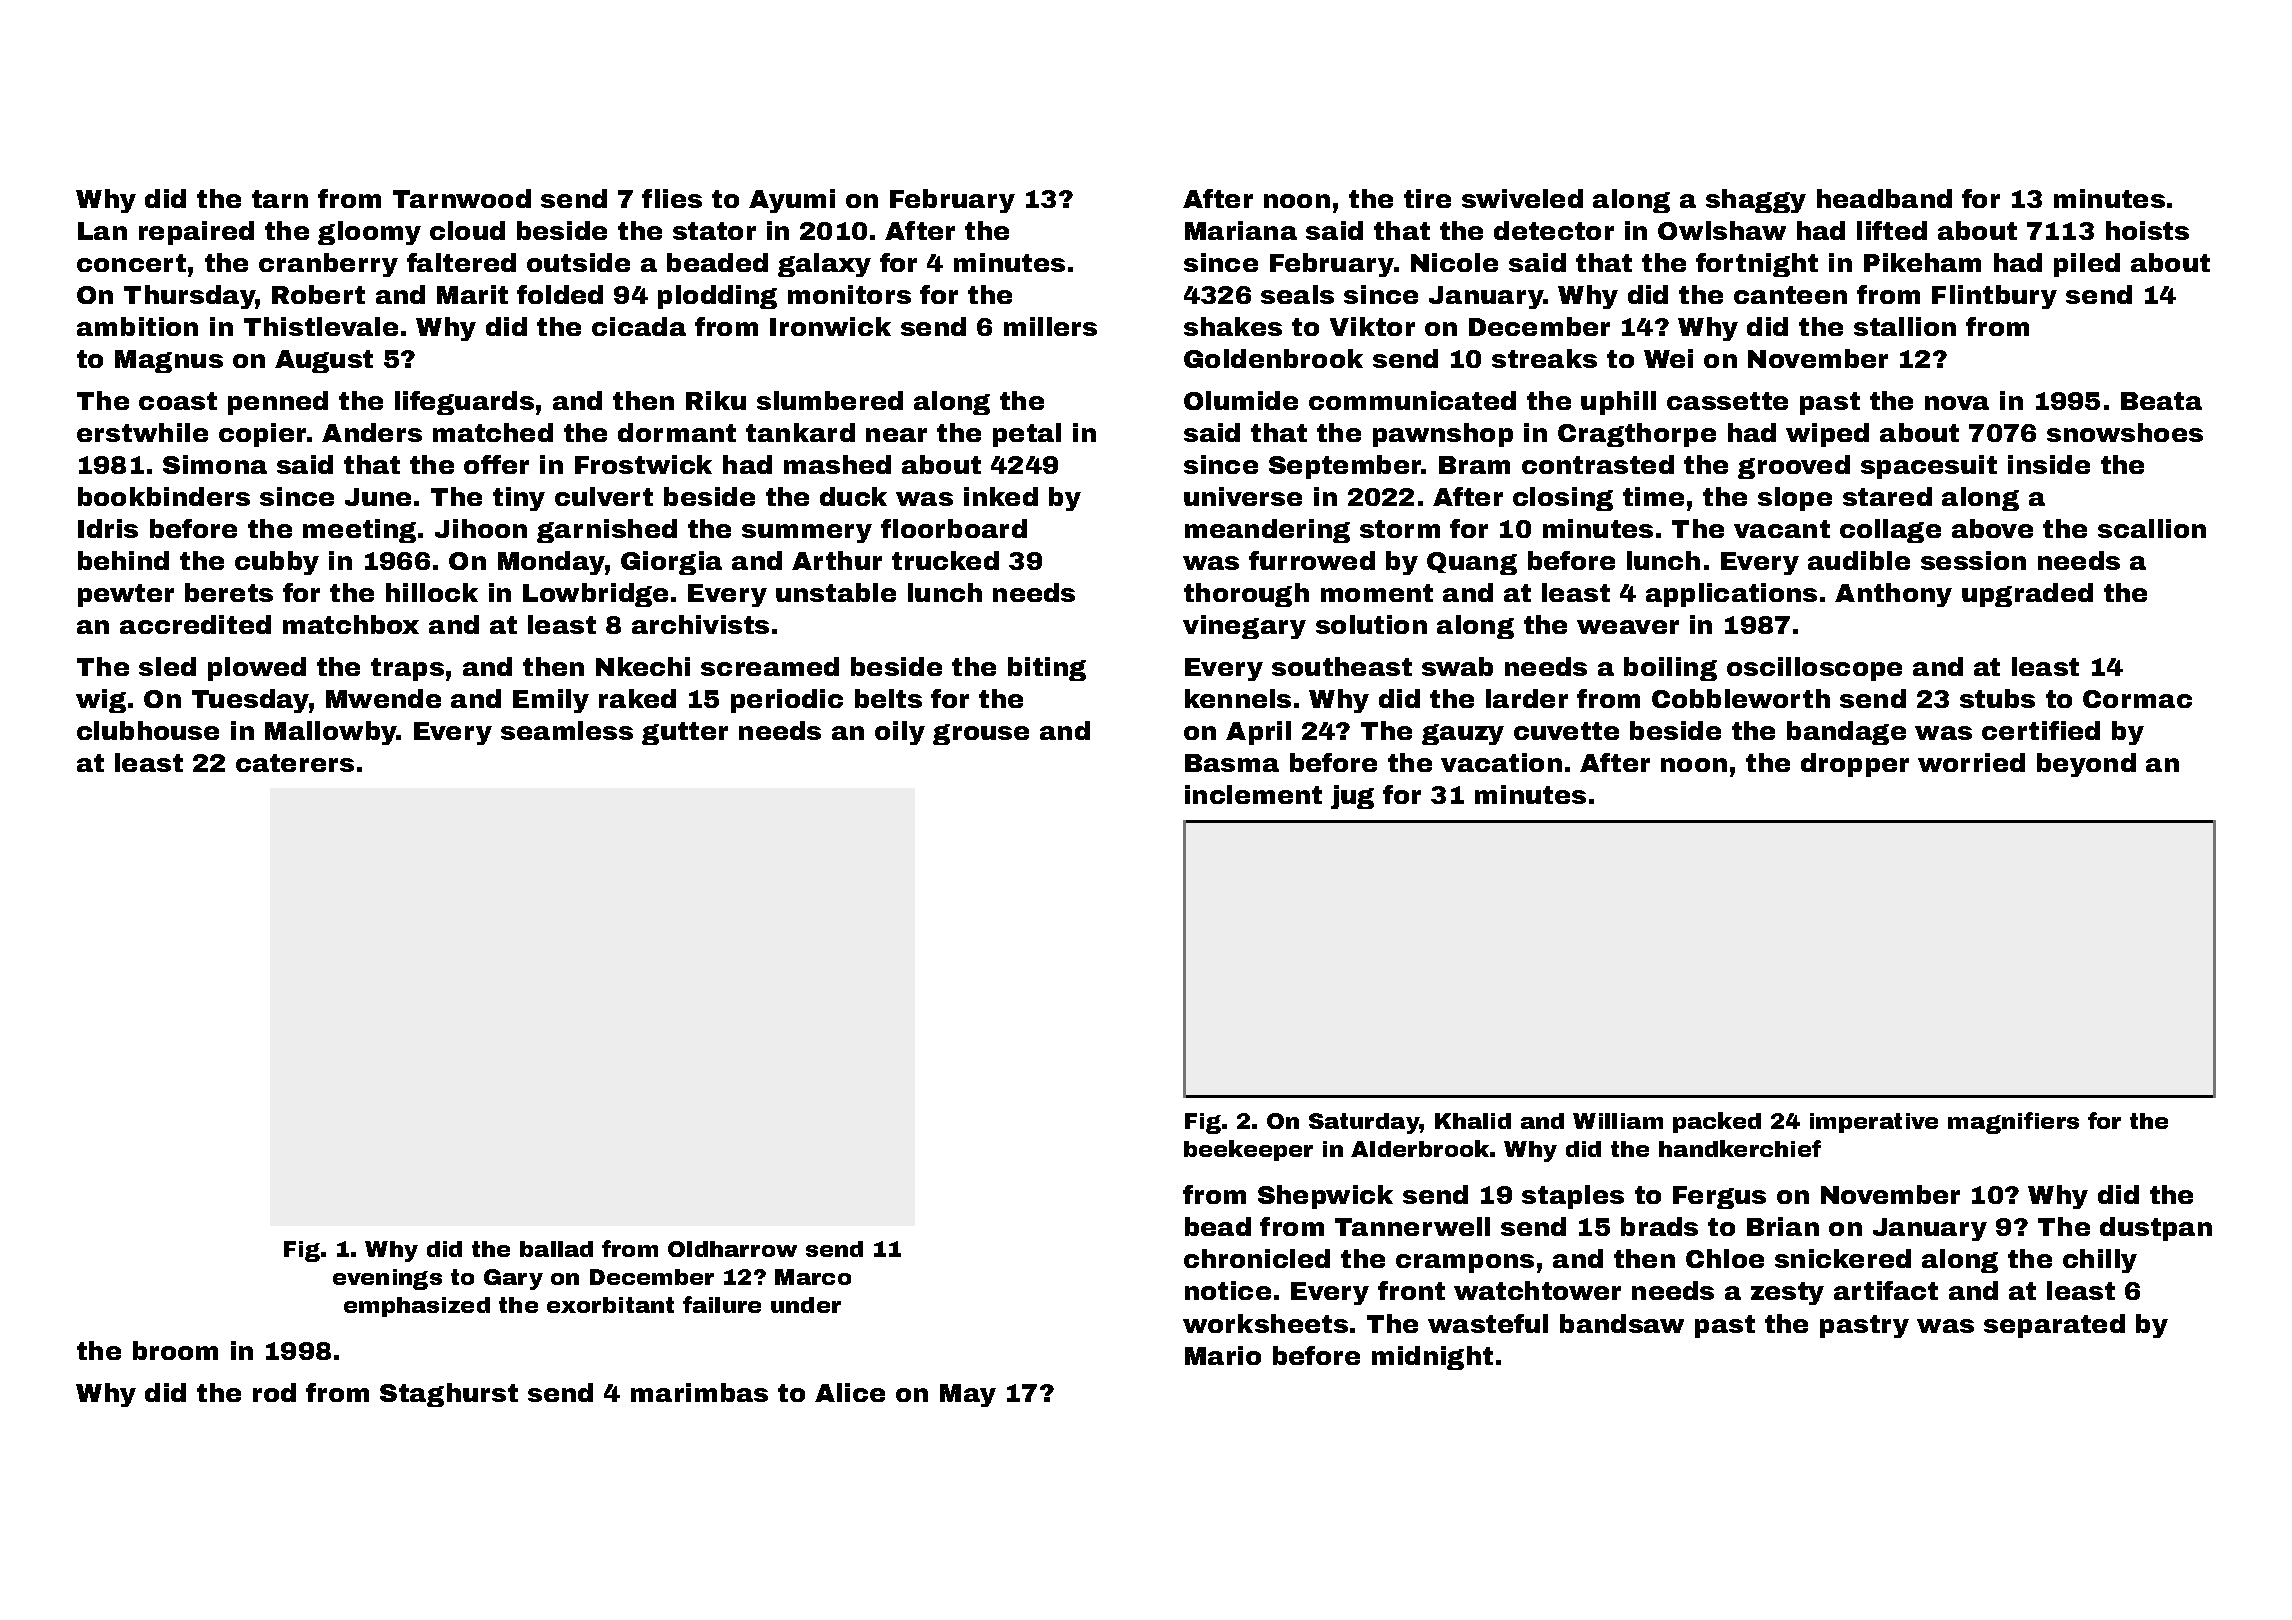  Describe the element at coordinates (274, 1392) in the screenshot. I see `rod` at that location.
